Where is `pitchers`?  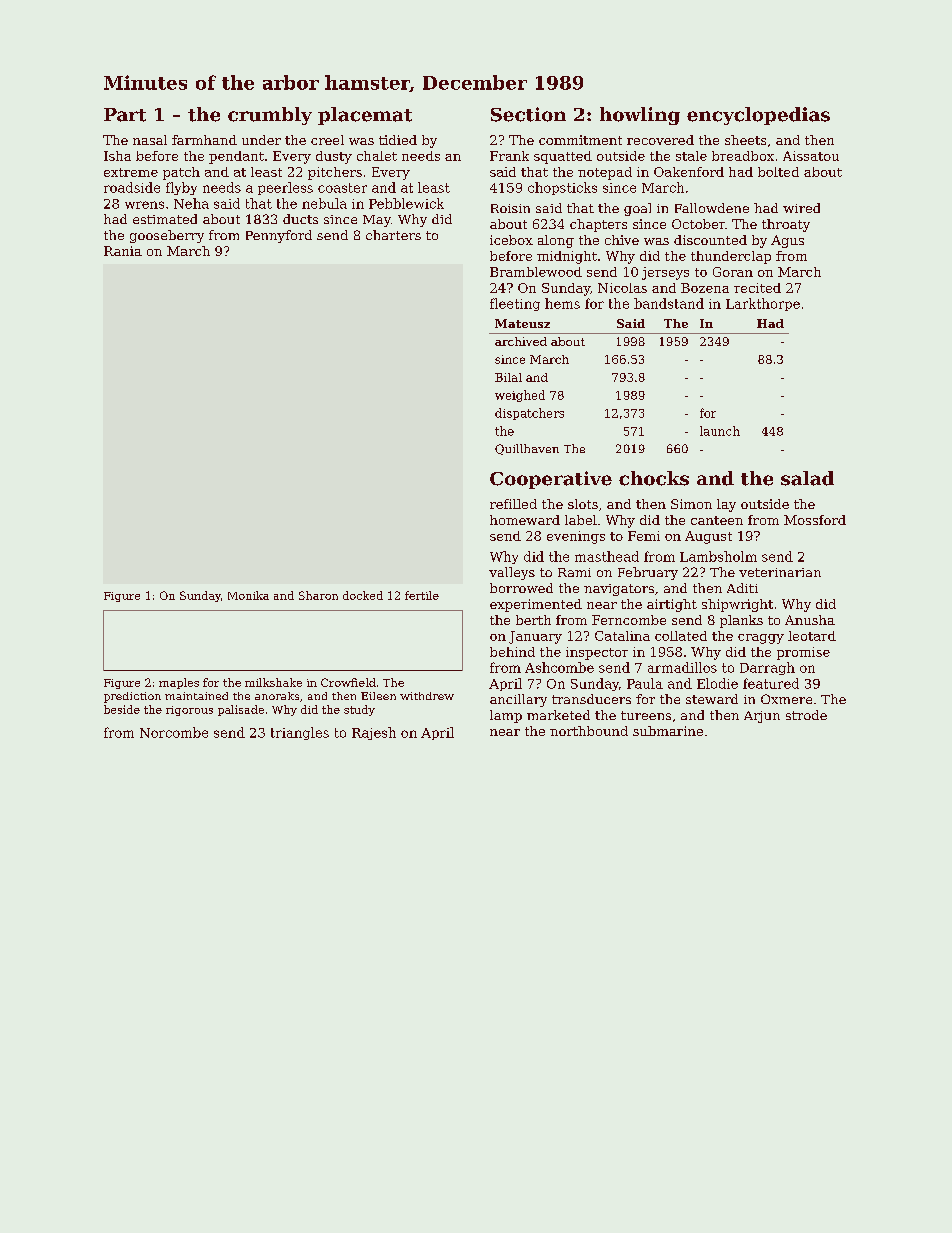 pitchers is located at coordinates (335, 173).
